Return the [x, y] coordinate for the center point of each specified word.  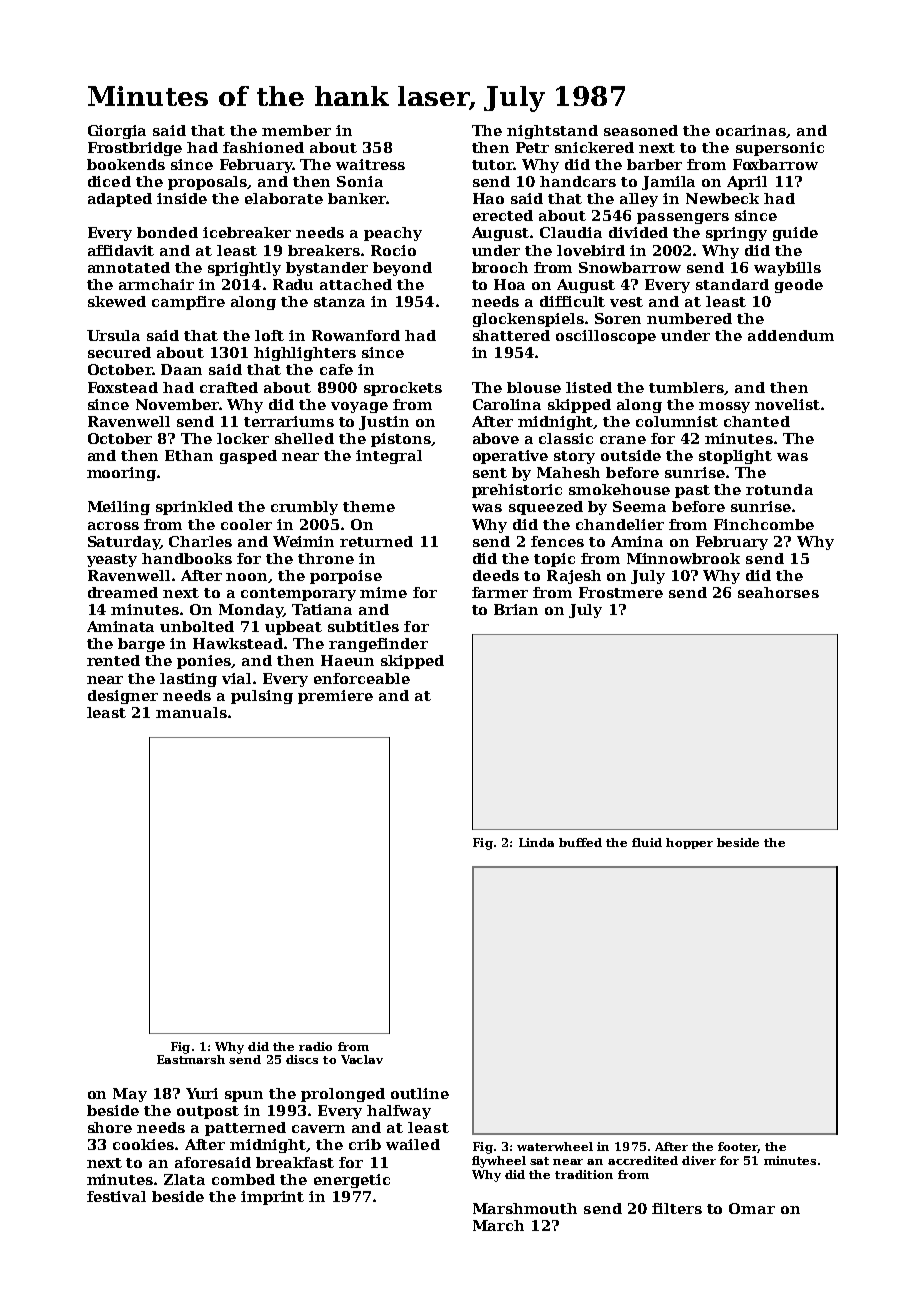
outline [420, 1093]
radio [315, 1046]
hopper [689, 843]
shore [110, 1127]
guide [795, 234]
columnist [677, 421]
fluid [647, 842]
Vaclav [362, 1059]
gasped [248, 457]
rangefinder [378, 645]
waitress [370, 164]
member [296, 130]
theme [369, 506]
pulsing [262, 697]
